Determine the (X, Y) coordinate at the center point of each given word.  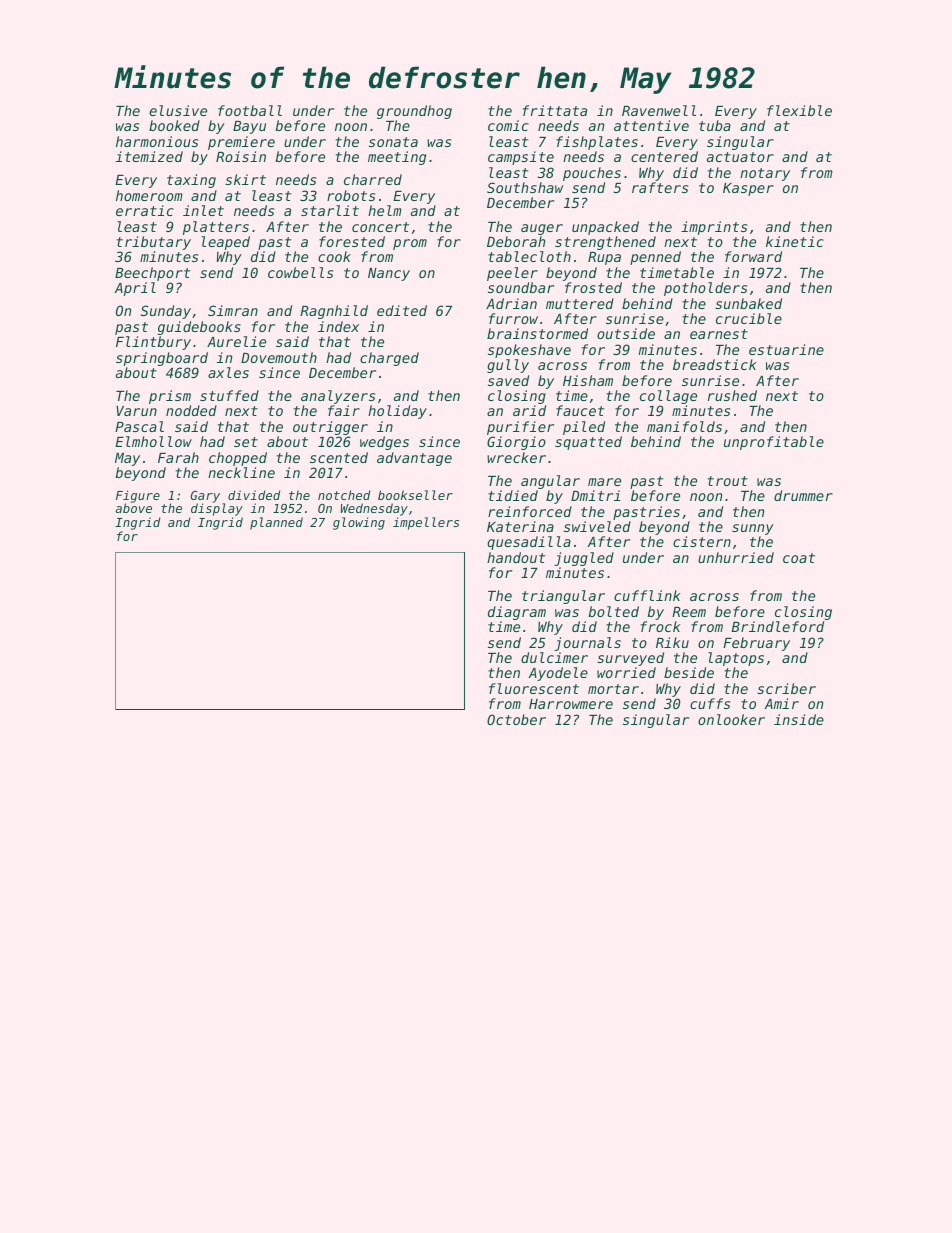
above (133, 508)
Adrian (511, 303)
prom (410, 244)
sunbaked (748, 303)
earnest (719, 334)
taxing (191, 181)
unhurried (736, 557)
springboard (162, 359)
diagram (517, 613)
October (516, 719)
